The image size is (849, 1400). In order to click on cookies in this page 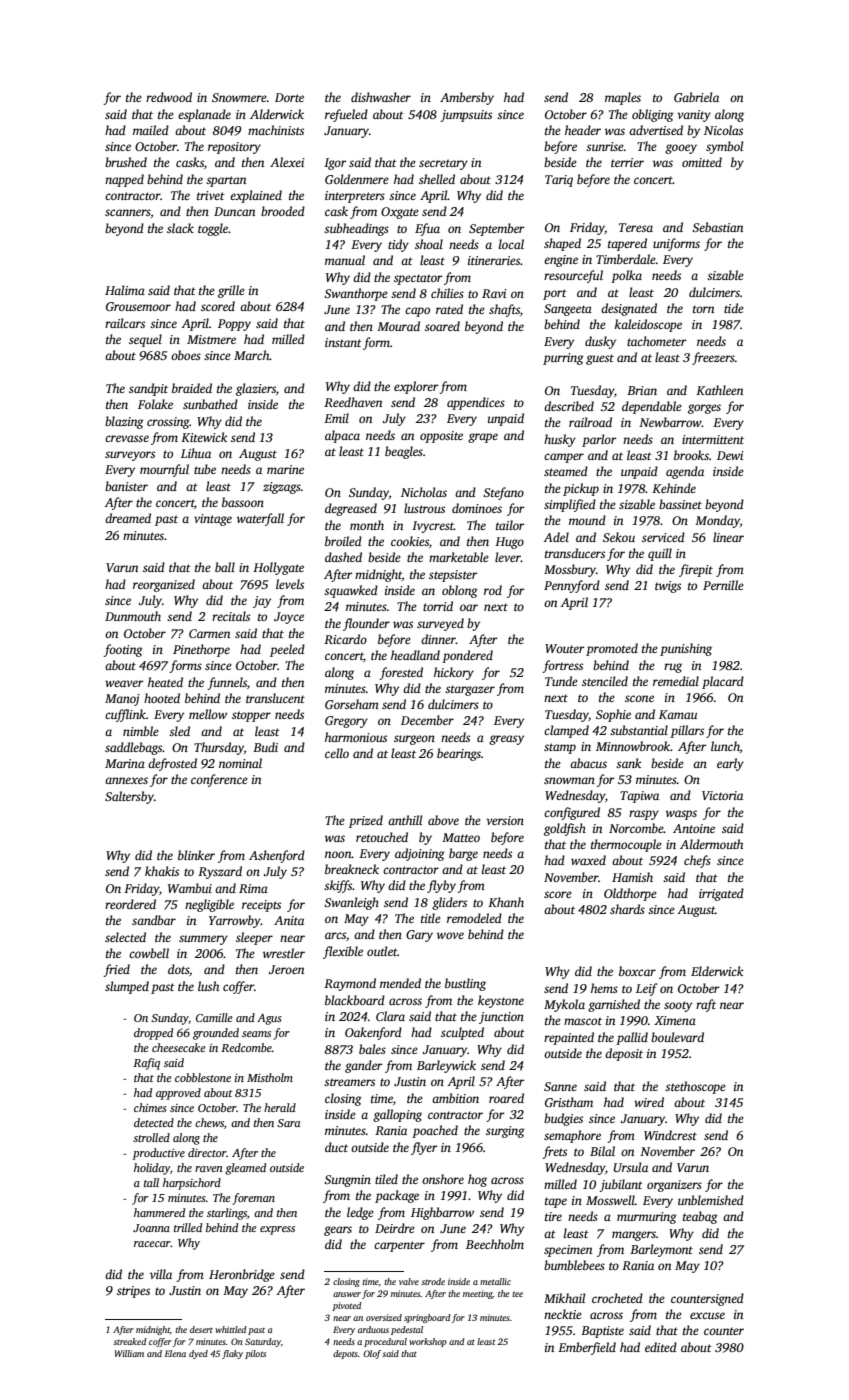, I will do `click(410, 541)`.
